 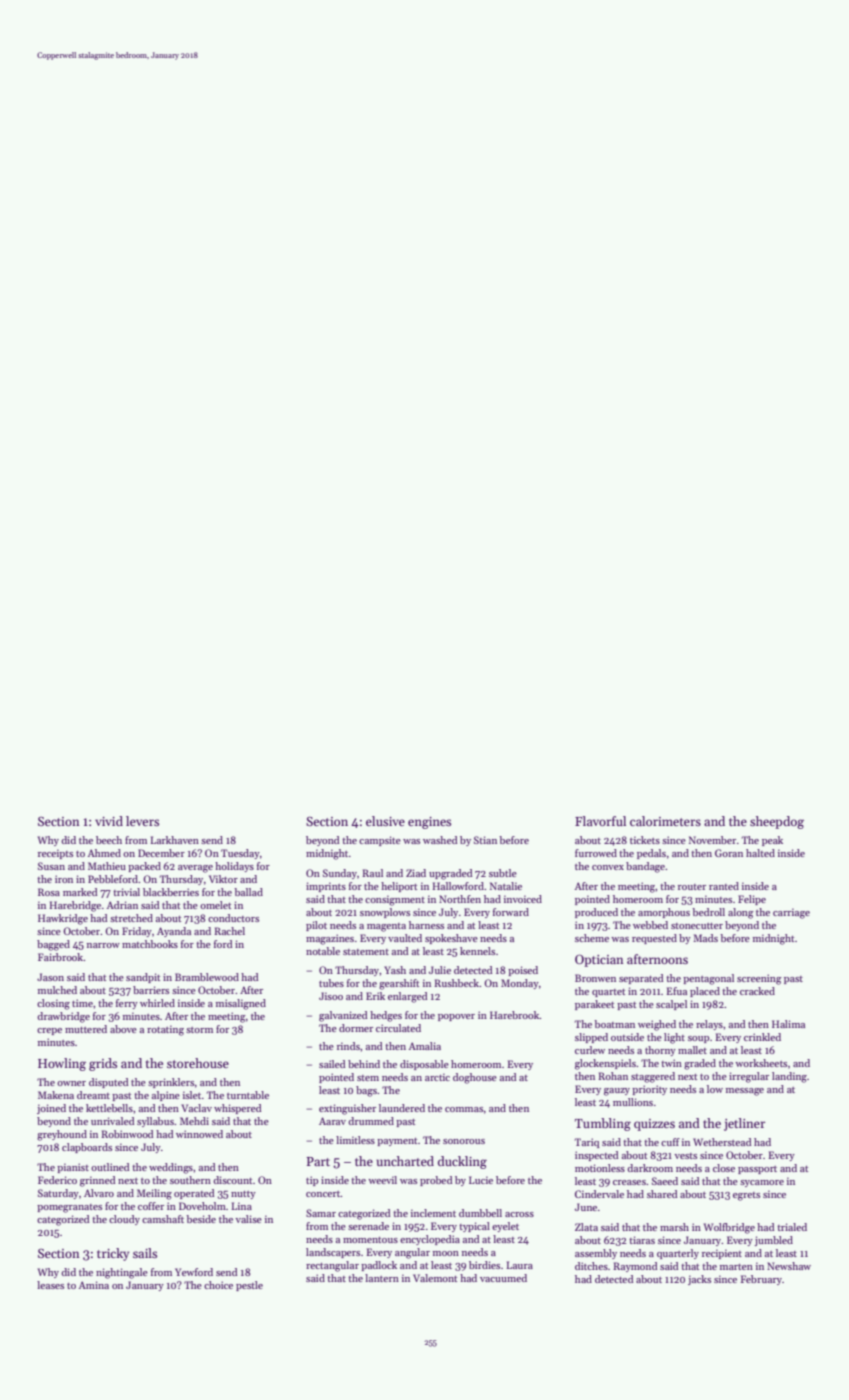 I want to click on convex, so click(x=608, y=867).
